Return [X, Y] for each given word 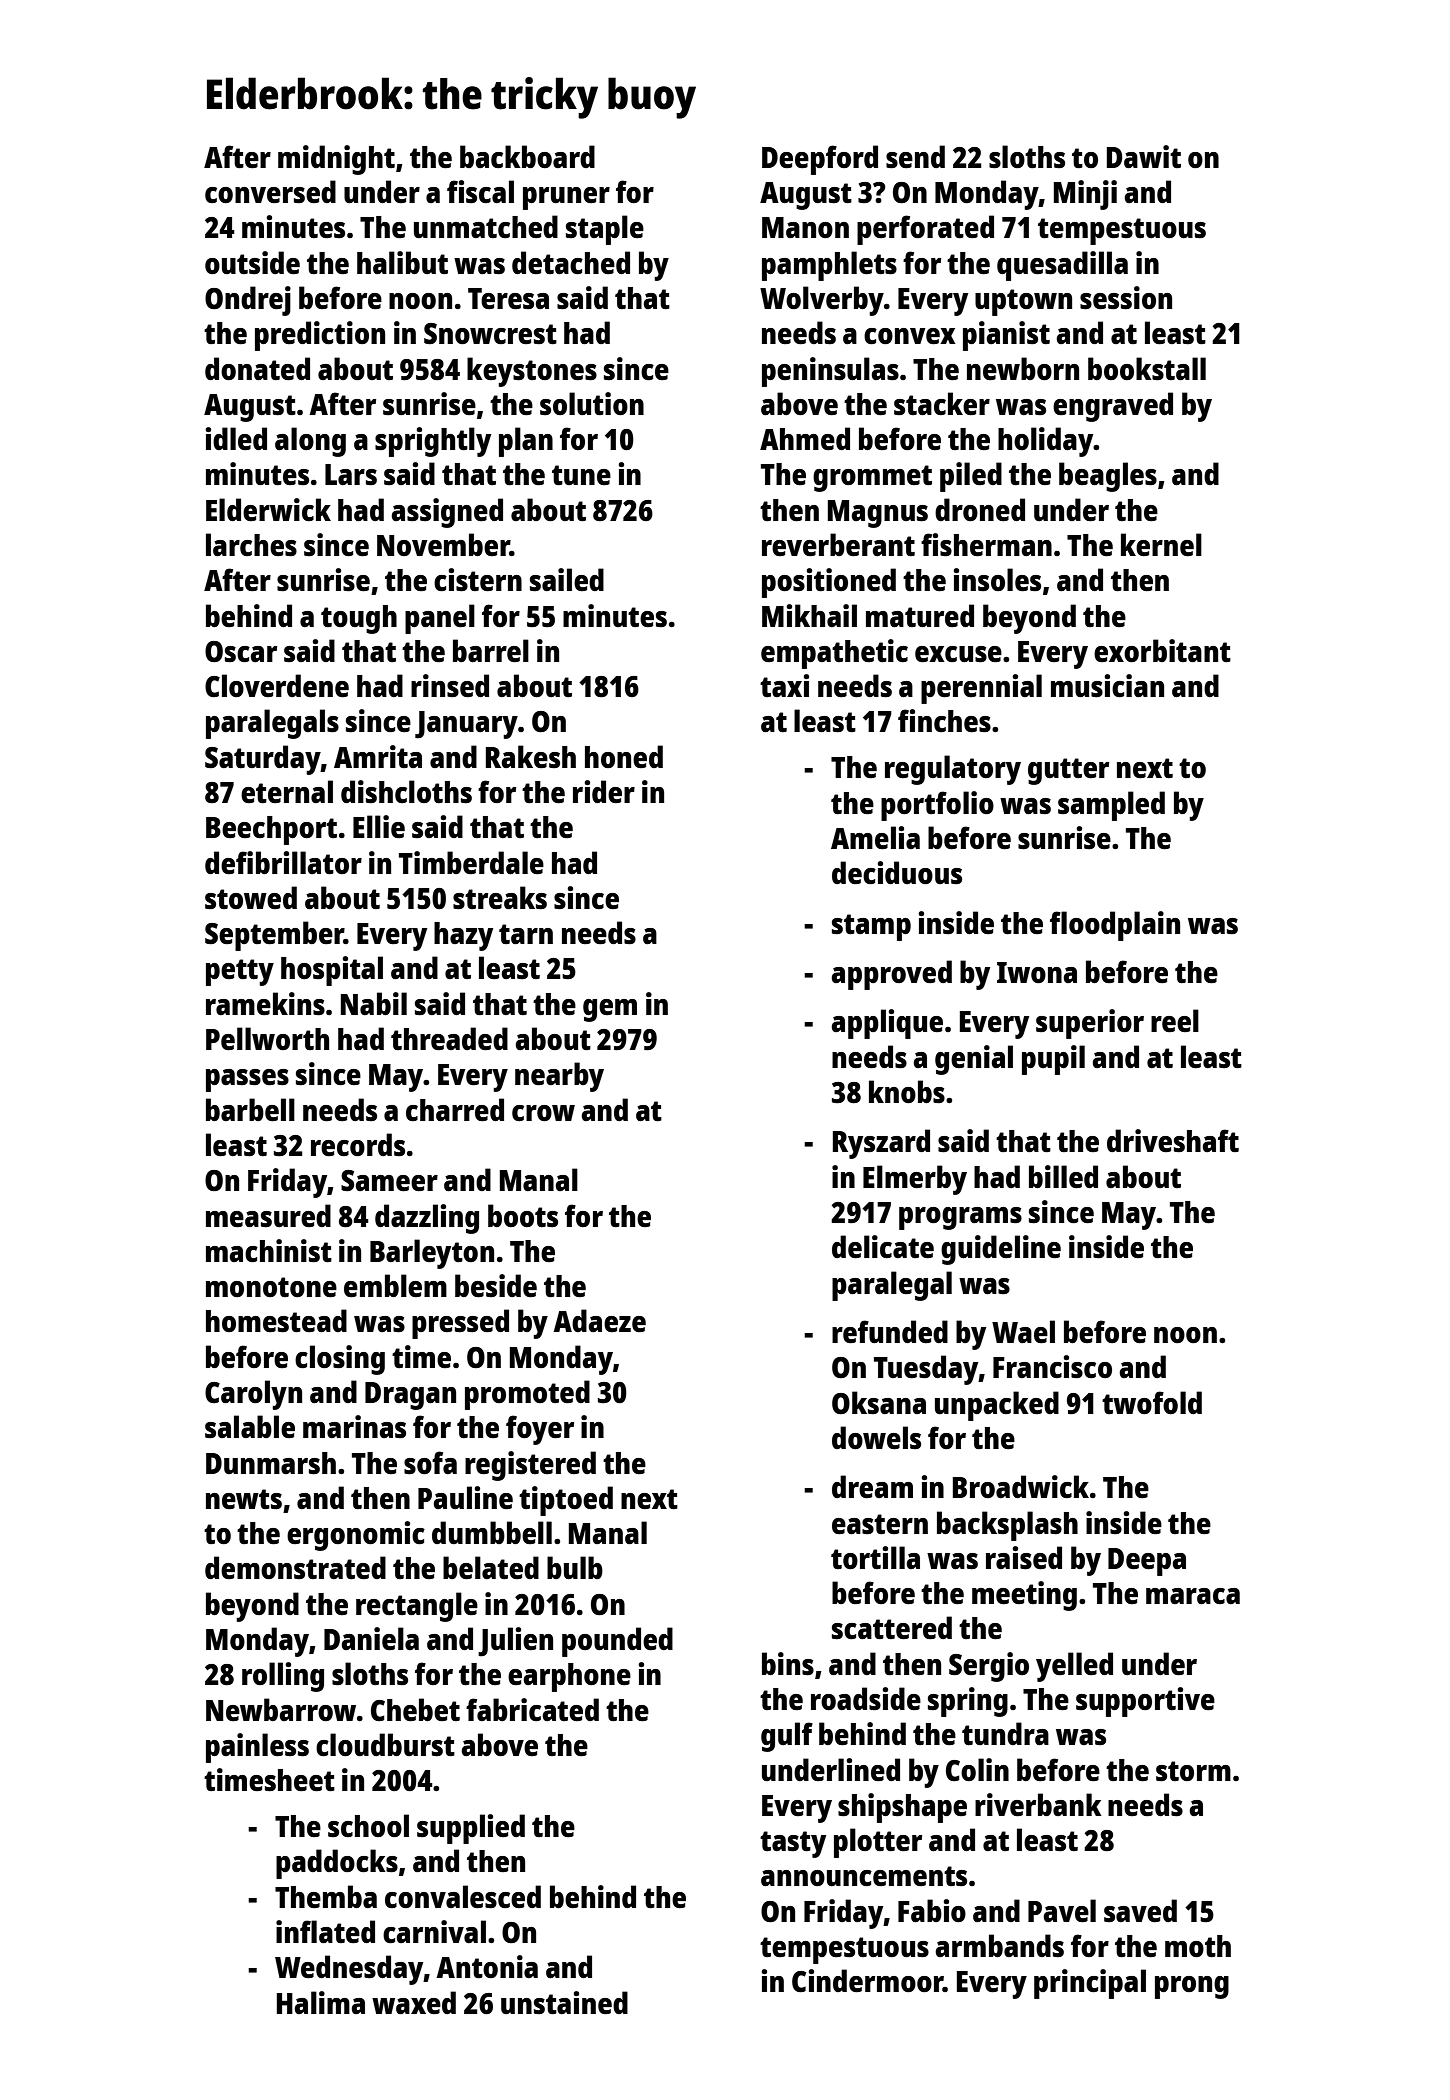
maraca [1193, 1596]
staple [605, 230]
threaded [449, 1039]
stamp [871, 927]
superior [1090, 1024]
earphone [569, 1677]
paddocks [337, 1864]
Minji [1085, 195]
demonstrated [295, 1568]
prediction [320, 336]
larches [251, 545]
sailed [567, 579]
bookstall [1147, 369]
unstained [564, 2003]
